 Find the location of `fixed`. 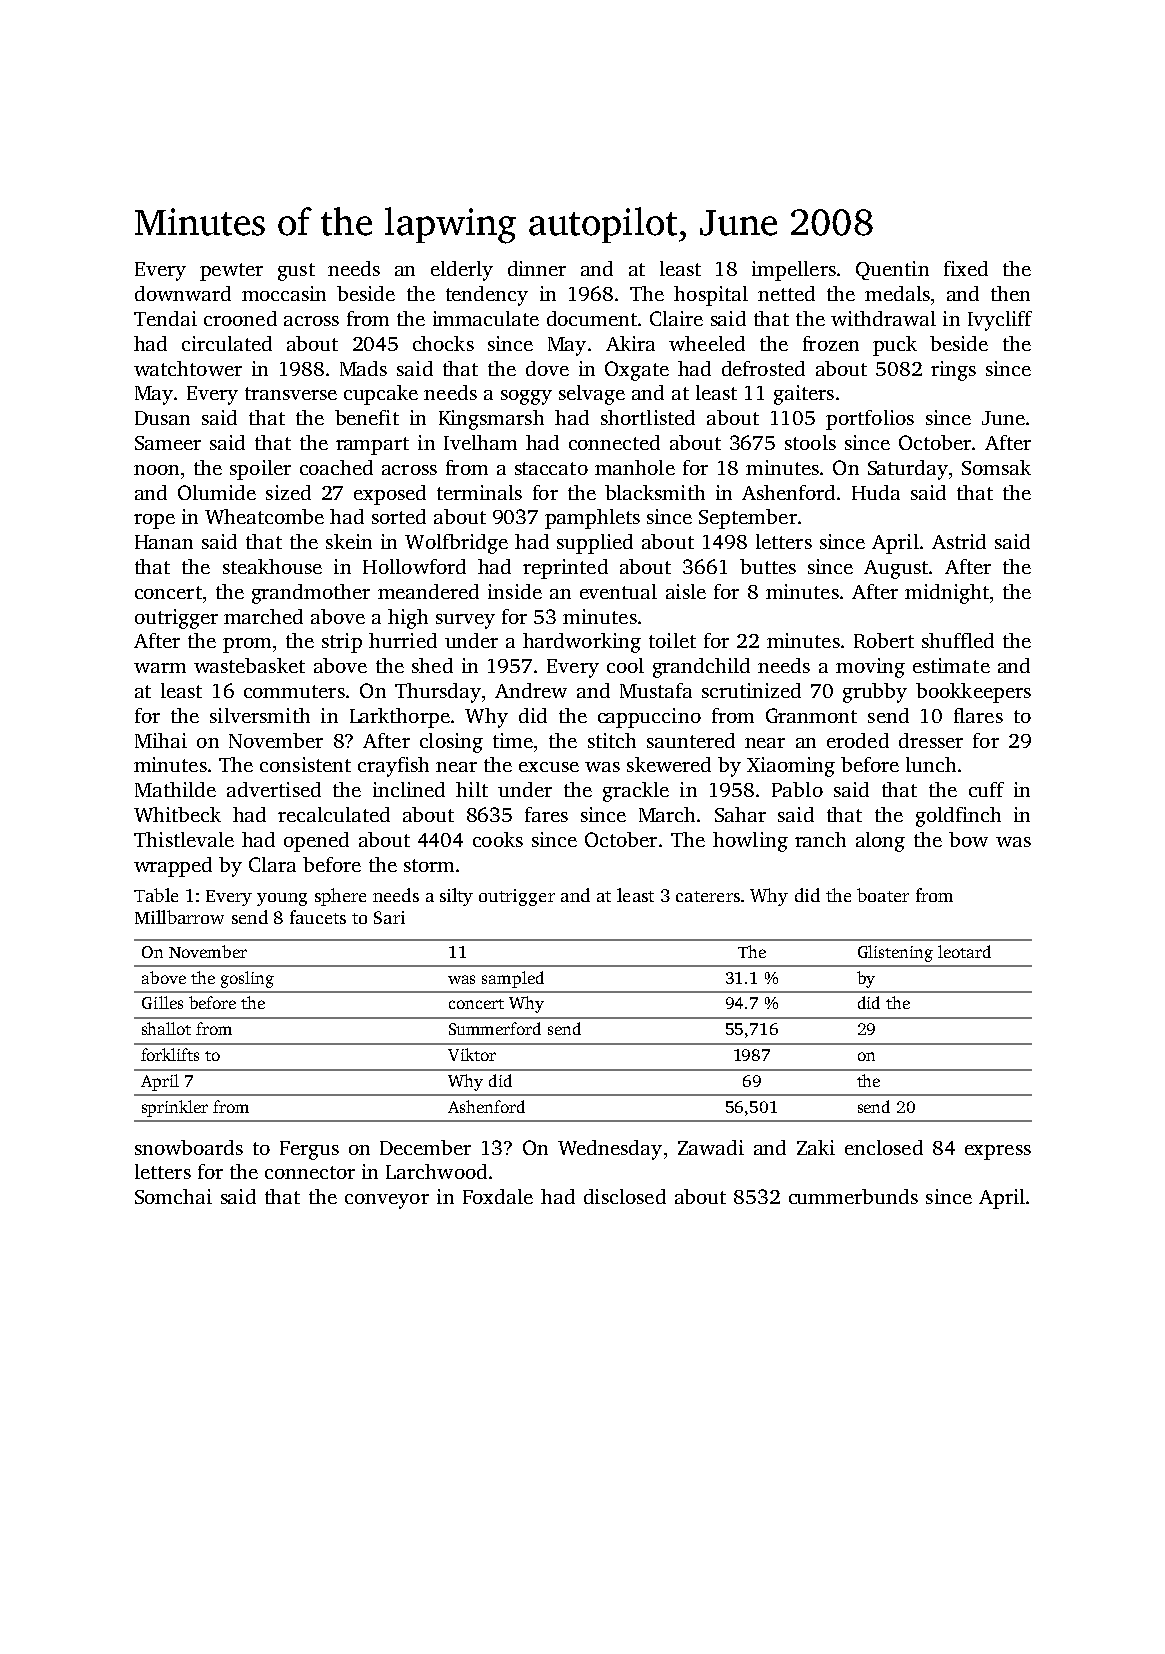

fixed is located at coordinates (966, 268).
